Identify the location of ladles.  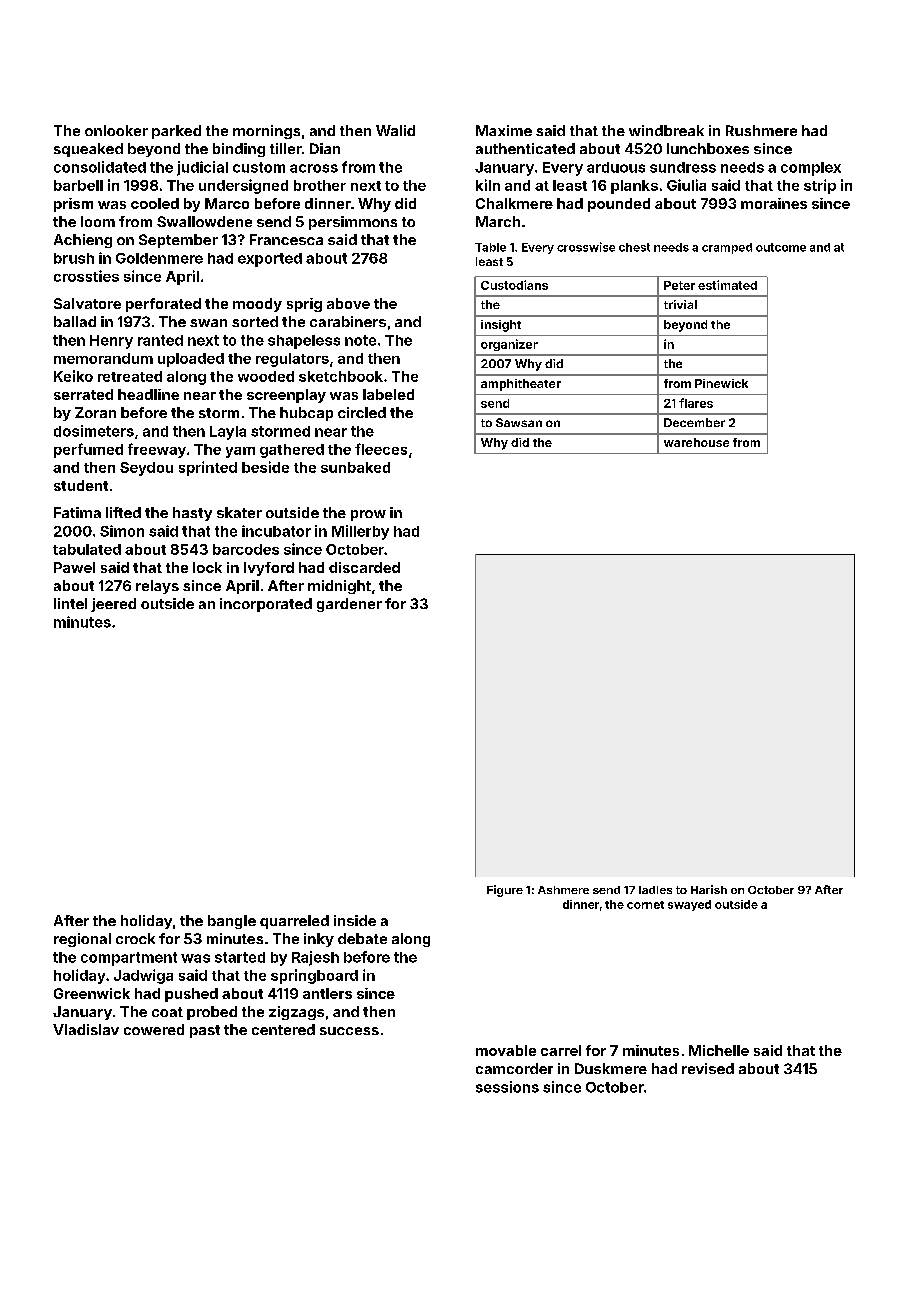
(655, 890).
